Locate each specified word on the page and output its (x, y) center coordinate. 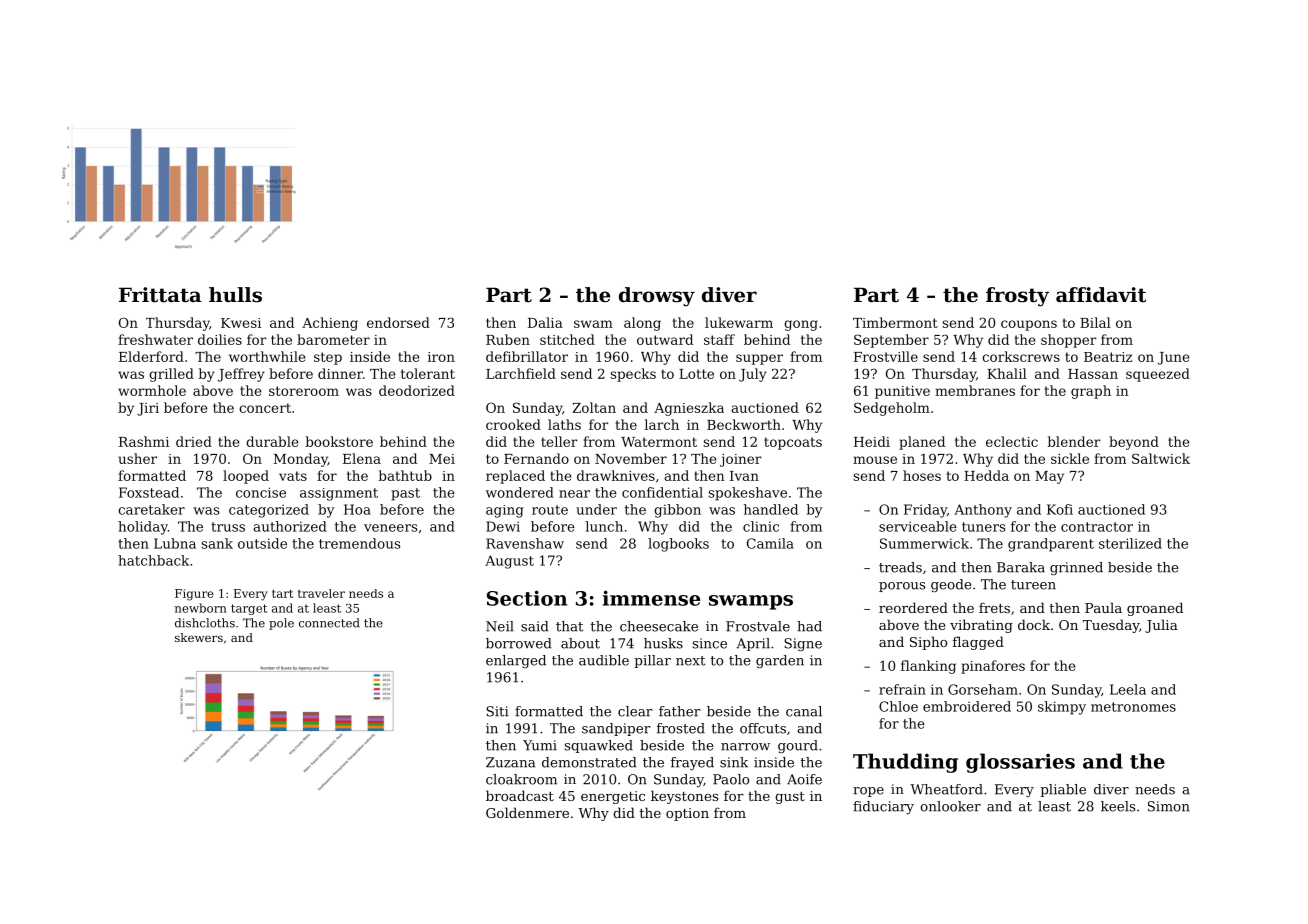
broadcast (520, 795)
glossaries (1020, 763)
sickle (1070, 458)
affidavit (1101, 295)
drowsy (657, 297)
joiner (741, 460)
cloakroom (521, 779)
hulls (235, 295)
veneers (390, 528)
